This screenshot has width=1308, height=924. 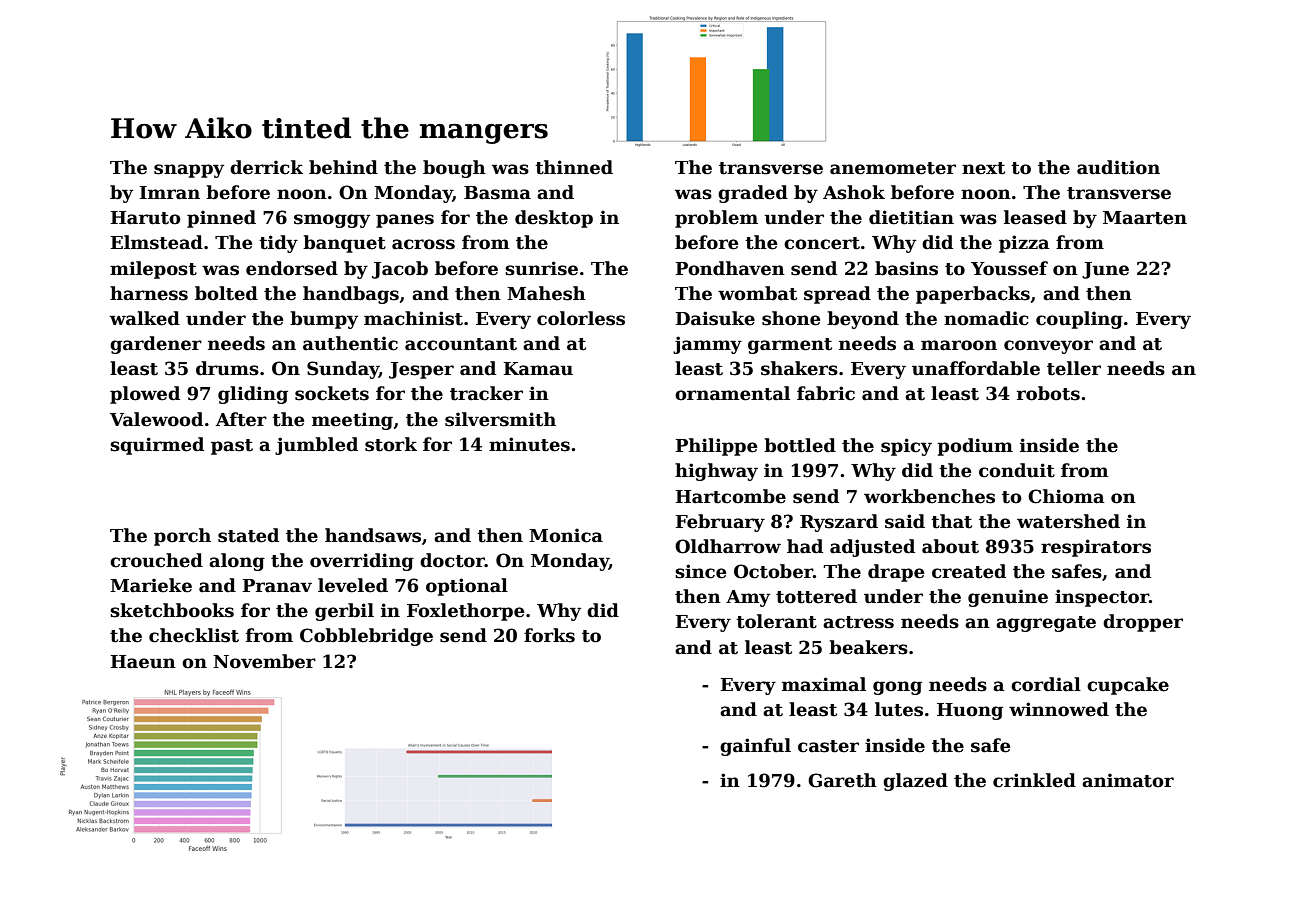 I want to click on cupcake, so click(x=1128, y=686).
